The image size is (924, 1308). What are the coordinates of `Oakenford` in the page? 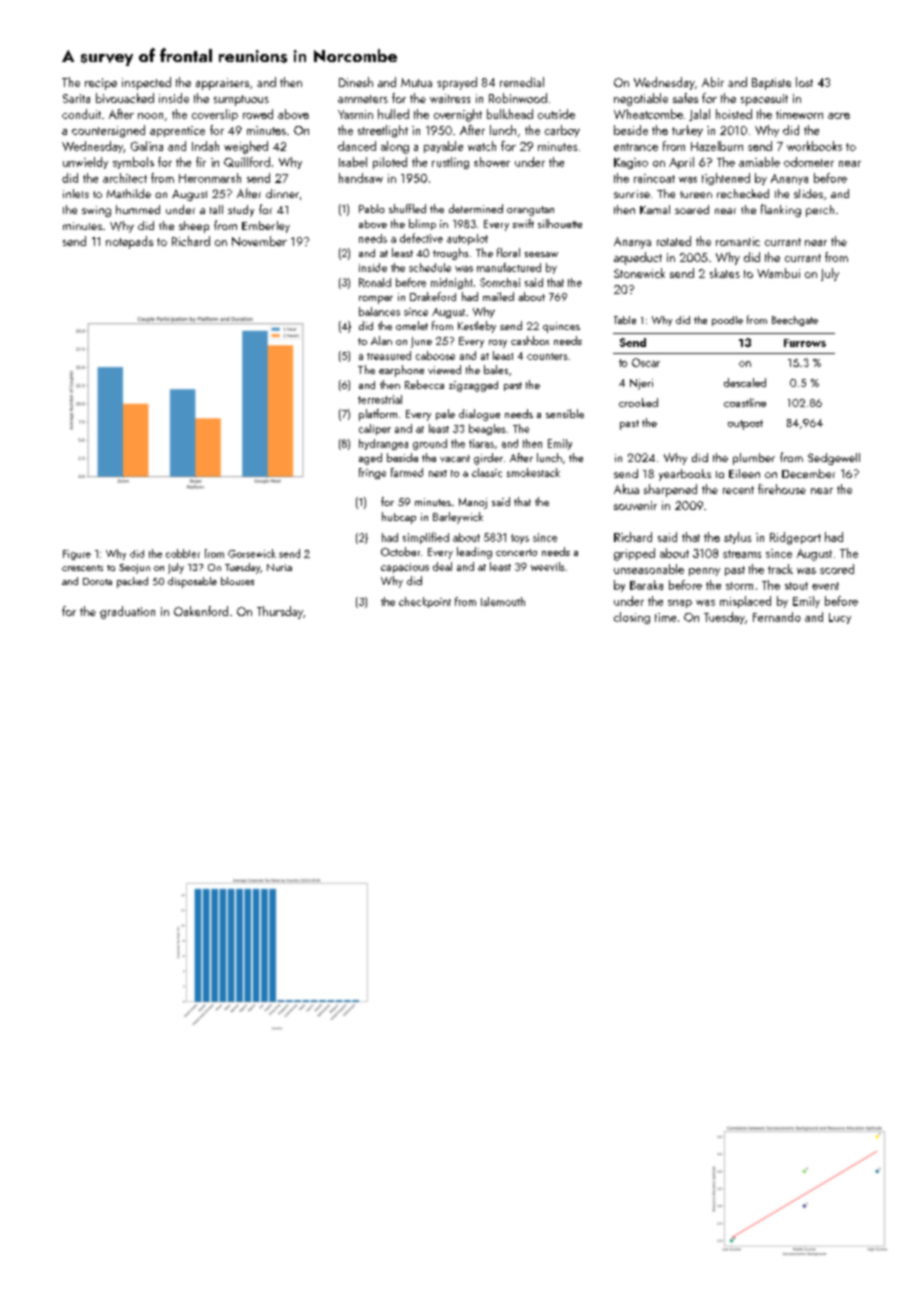 It's located at (201, 611).
